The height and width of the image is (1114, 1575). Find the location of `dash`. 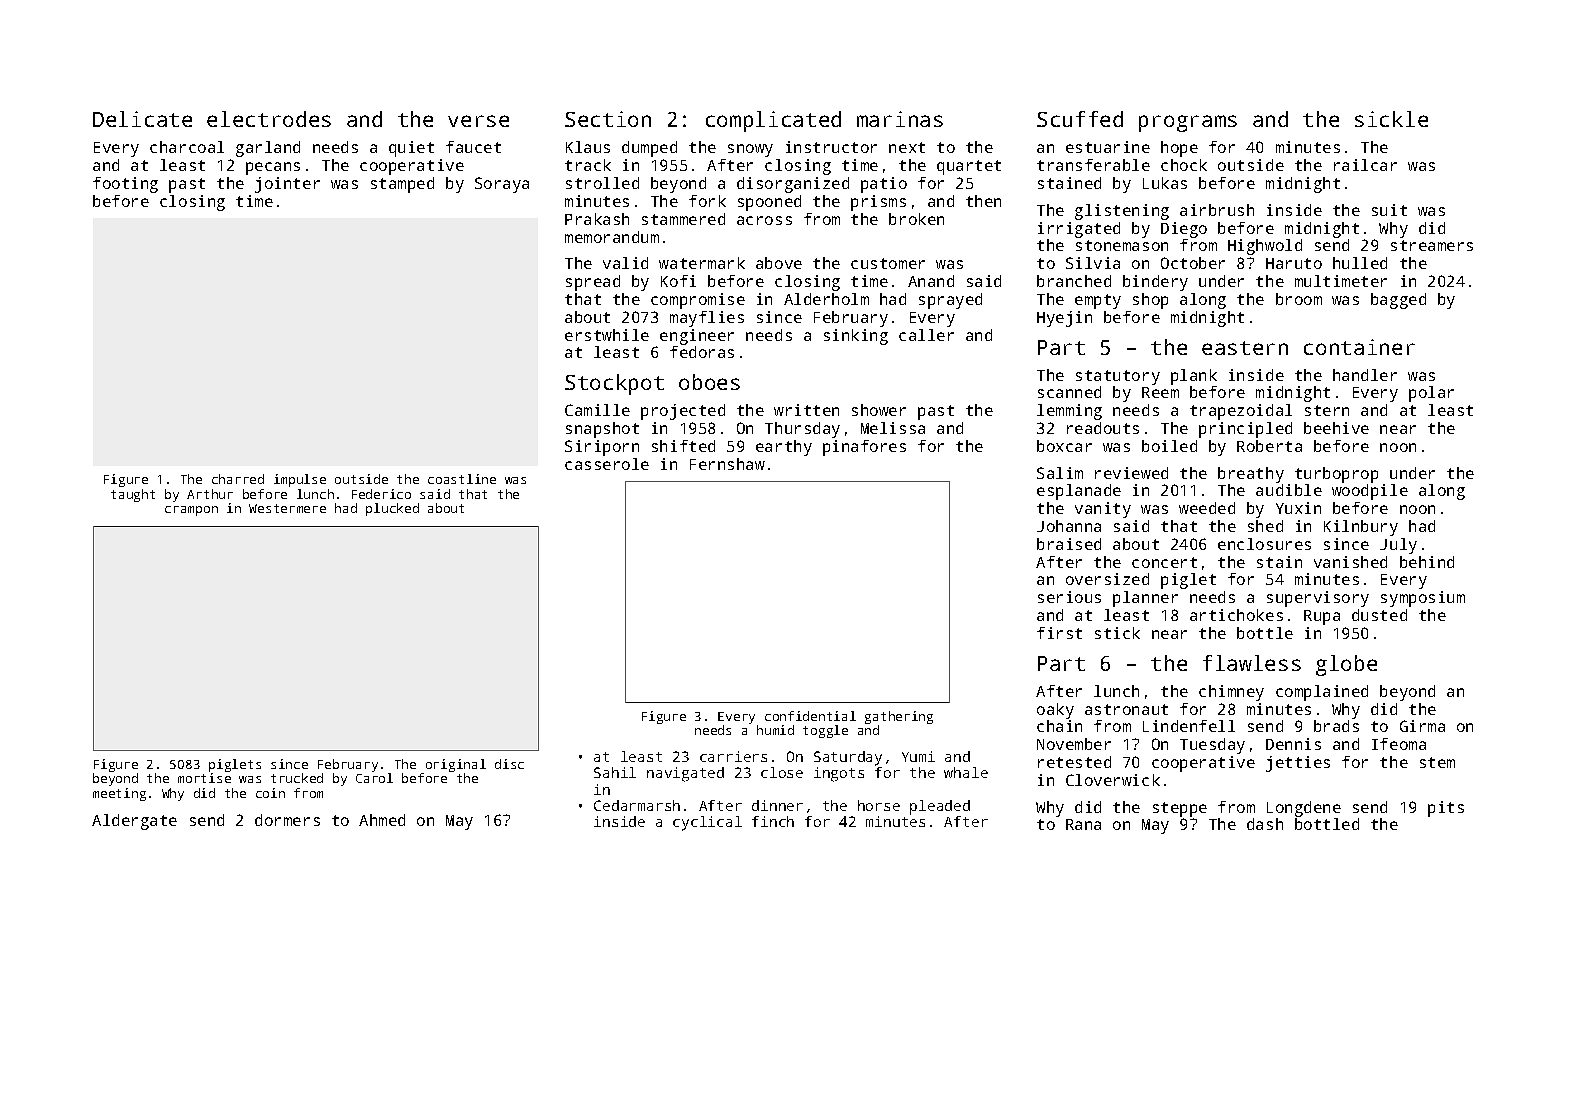

dash is located at coordinates (1265, 824).
